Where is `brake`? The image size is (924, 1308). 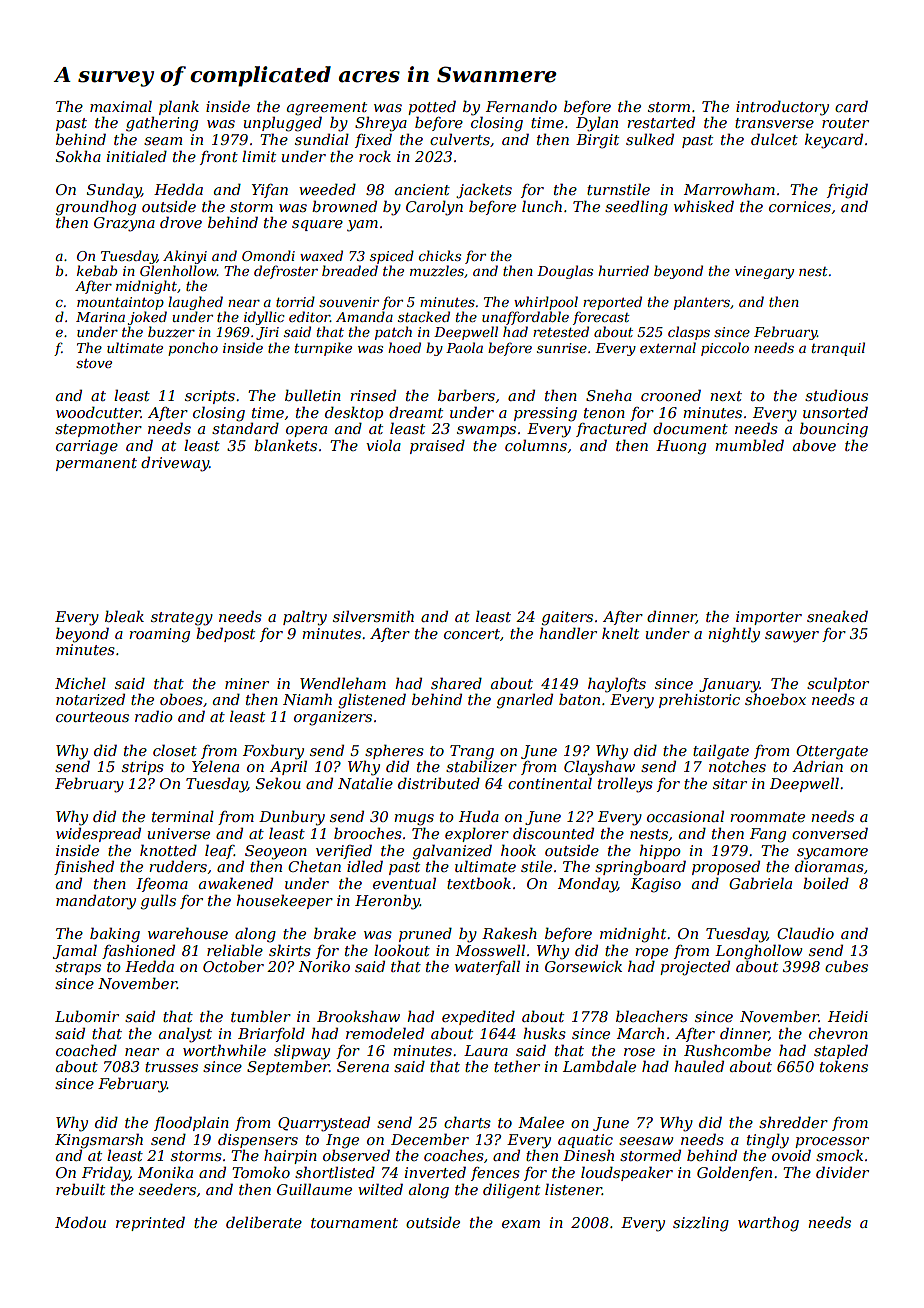
brake is located at coordinates (335, 933).
